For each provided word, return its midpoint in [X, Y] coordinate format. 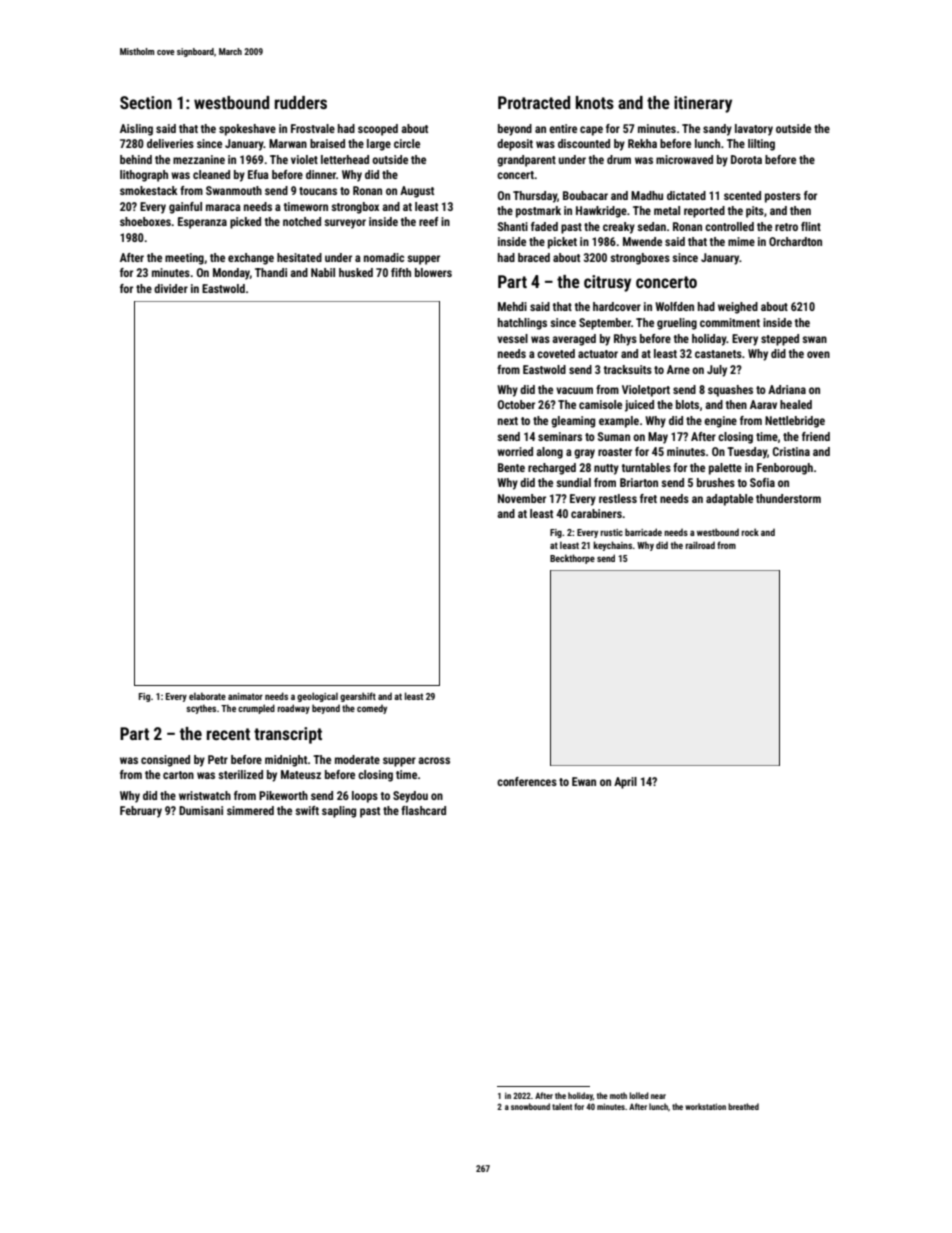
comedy [372, 709]
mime [741, 241]
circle [407, 143]
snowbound [530, 1106]
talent [562, 1106]
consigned [165, 761]
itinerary [703, 104]
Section [146, 102]
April [625, 783]
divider [171, 288]
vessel [512, 338]
